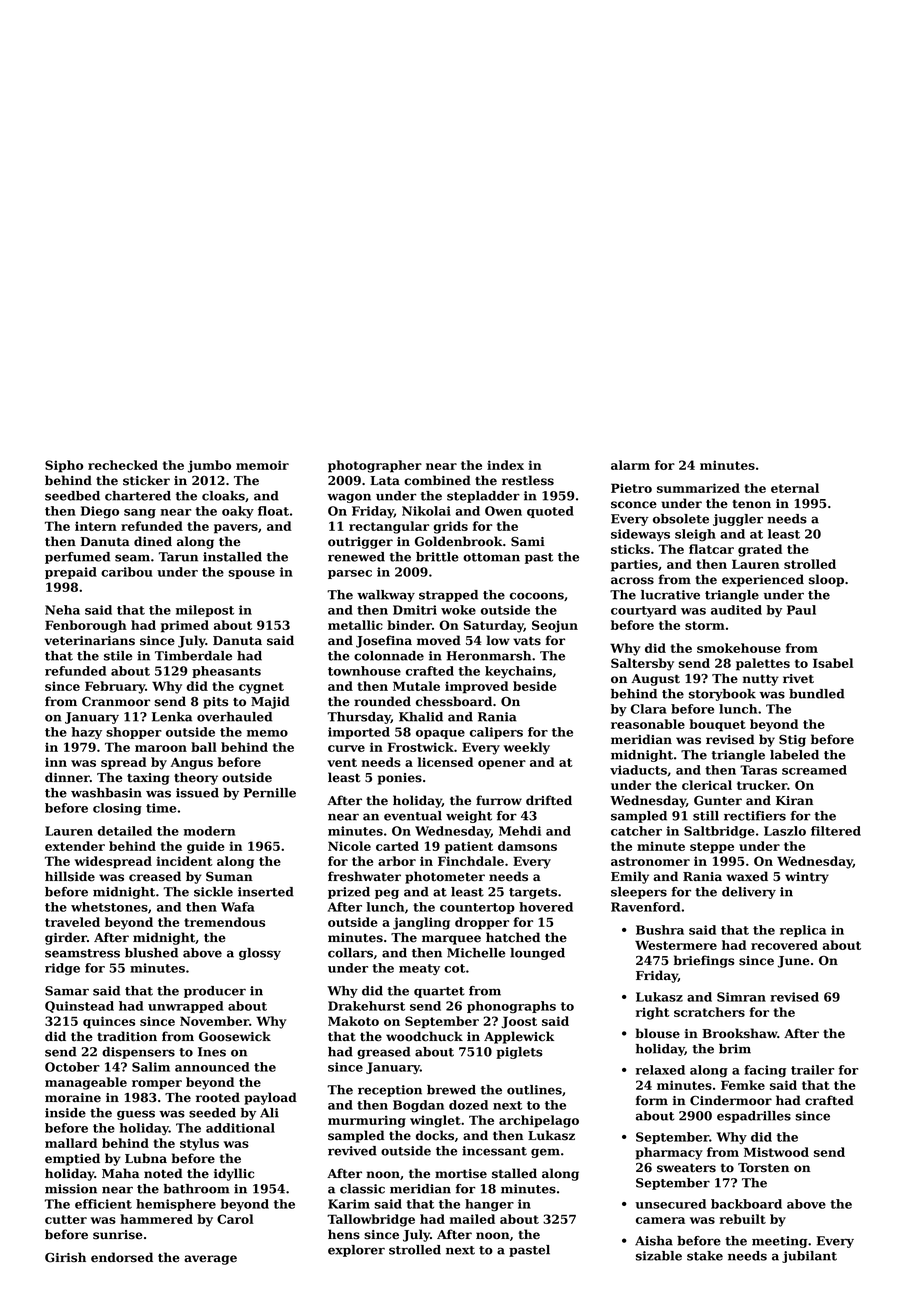 The width and height of the image is (908, 1316). I want to click on hillside, so click(70, 876).
